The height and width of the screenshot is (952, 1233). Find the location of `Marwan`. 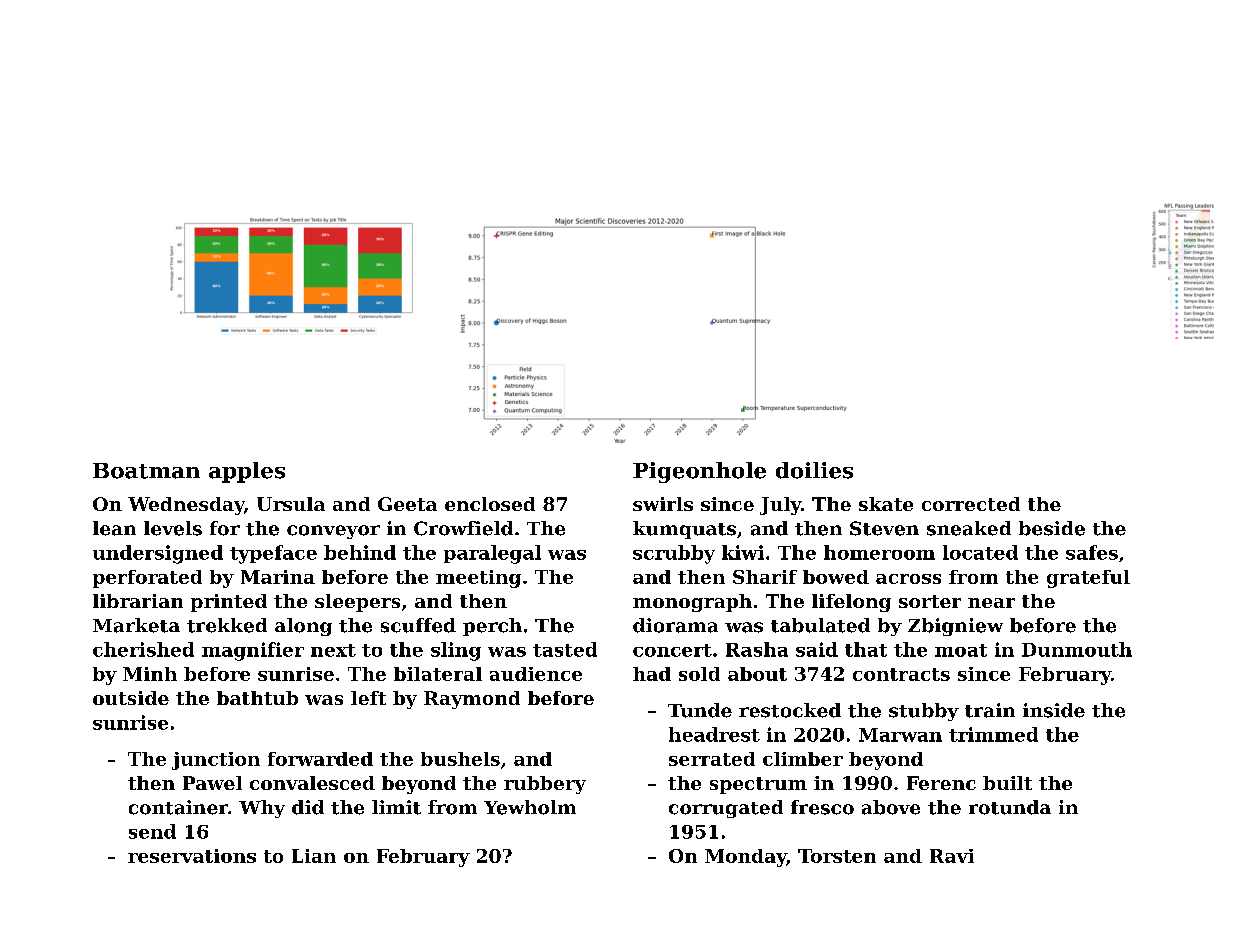

Marwan is located at coordinates (900, 735).
